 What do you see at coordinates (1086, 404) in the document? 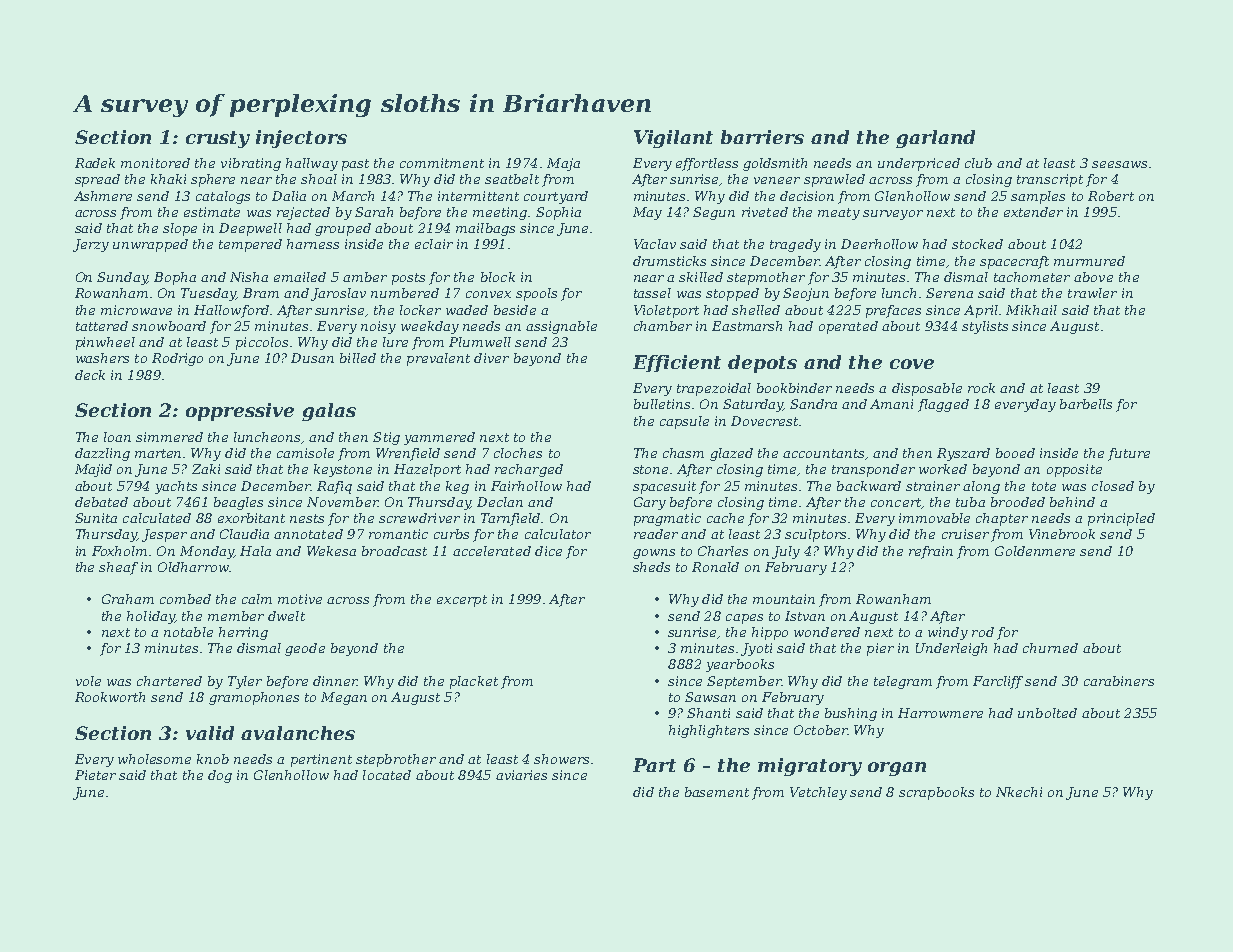
I see `barbells` at bounding box center [1086, 404].
